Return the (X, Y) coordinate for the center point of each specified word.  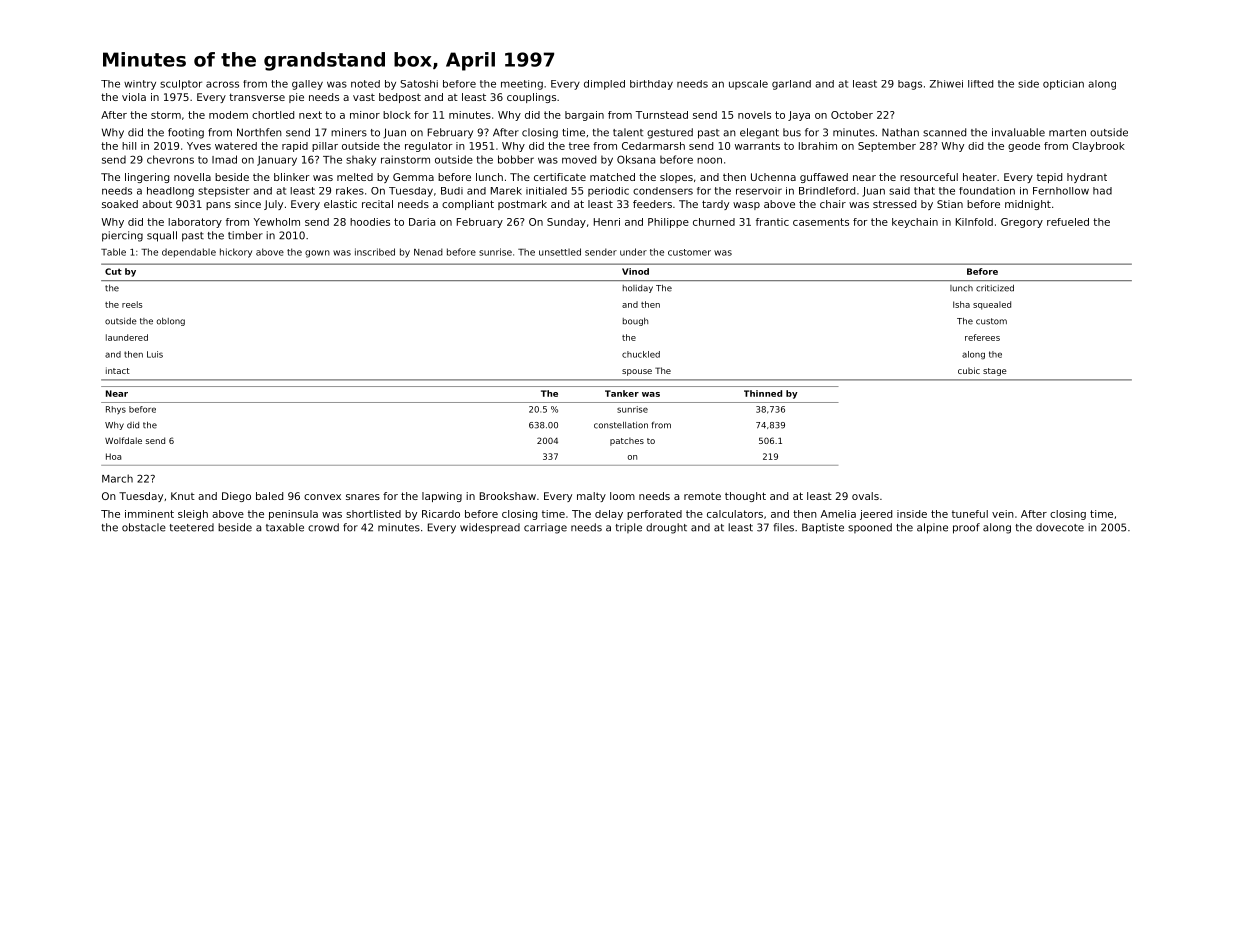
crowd (323, 527)
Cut (113, 271)
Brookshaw (508, 496)
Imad (224, 159)
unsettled (560, 252)
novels (754, 115)
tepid (1049, 178)
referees (982, 337)
